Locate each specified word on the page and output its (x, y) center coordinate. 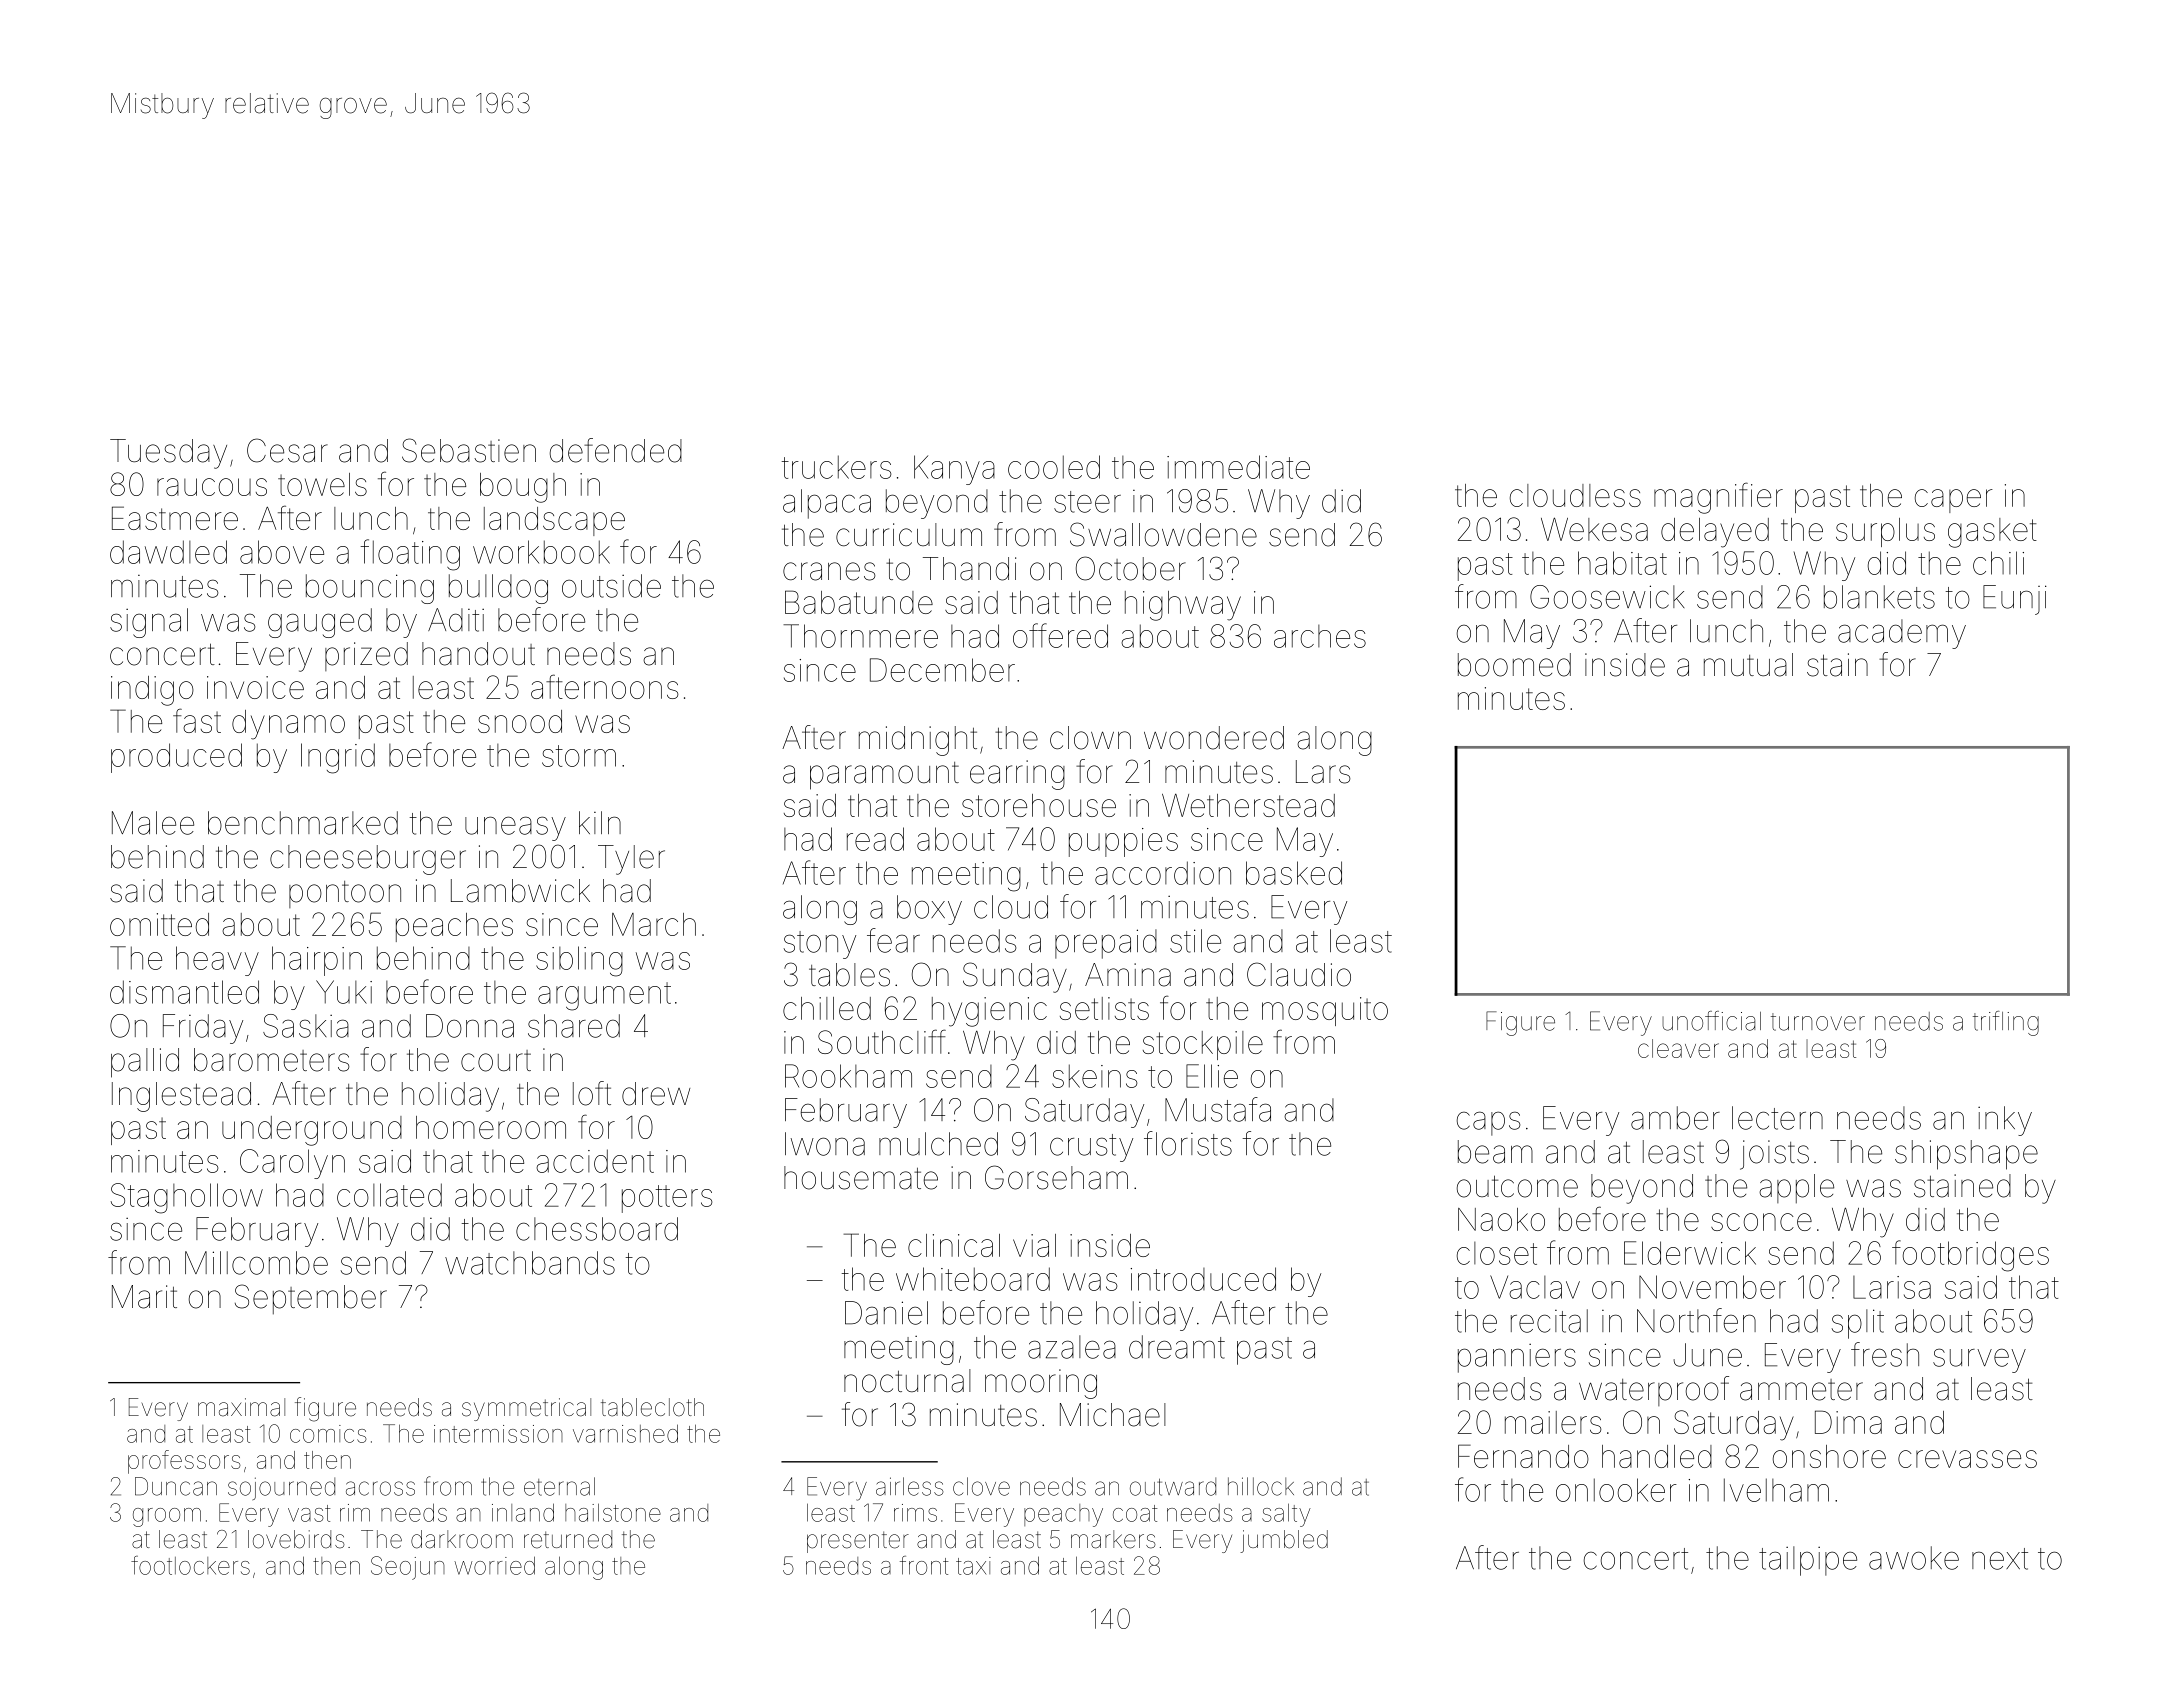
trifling (2006, 1023)
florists (1188, 1143)
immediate (1238, 467)
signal (149, 623)
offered (1060, 635)
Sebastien (469, 450)
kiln (600, 822)
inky (2005, 1121)
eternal (559, 1486)
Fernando (1523, 1456)
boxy (929, 910)
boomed (1514, 665)
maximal (241, 1407)
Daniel (886, 1313)
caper (1954, 501)
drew (656, 1094)
